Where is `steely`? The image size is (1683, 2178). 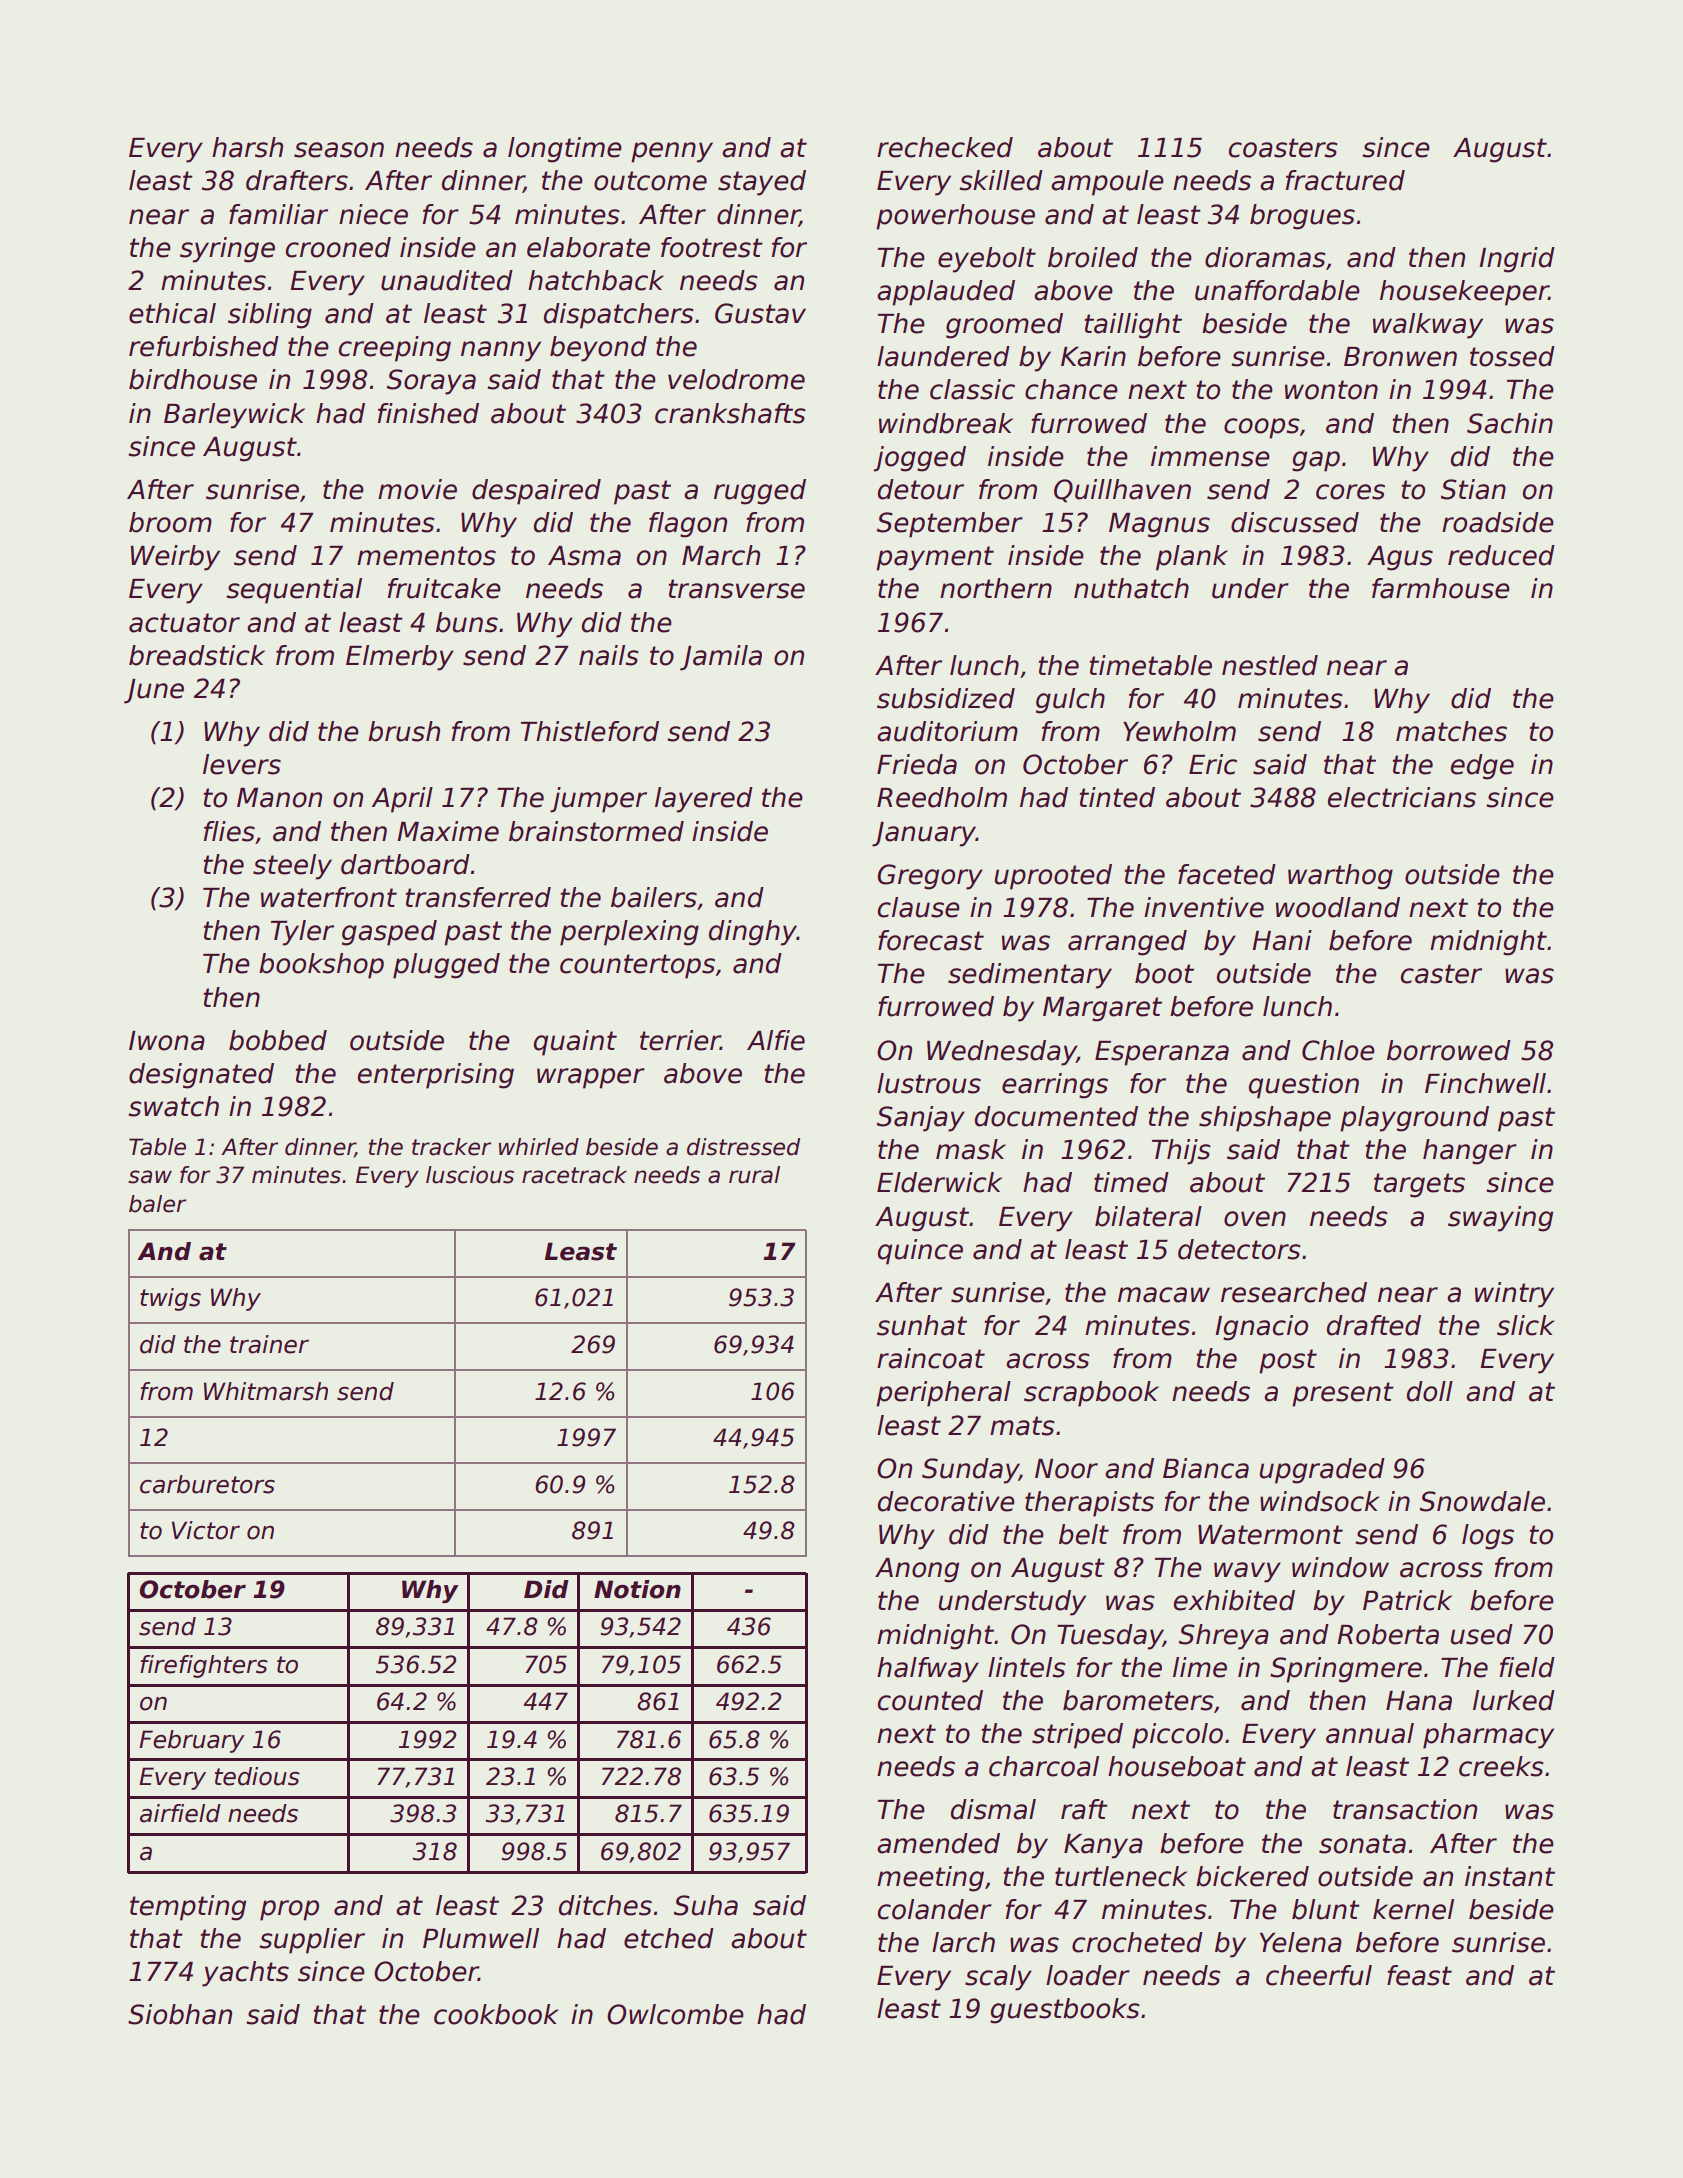
steely is located at coordinates (292, 867).
